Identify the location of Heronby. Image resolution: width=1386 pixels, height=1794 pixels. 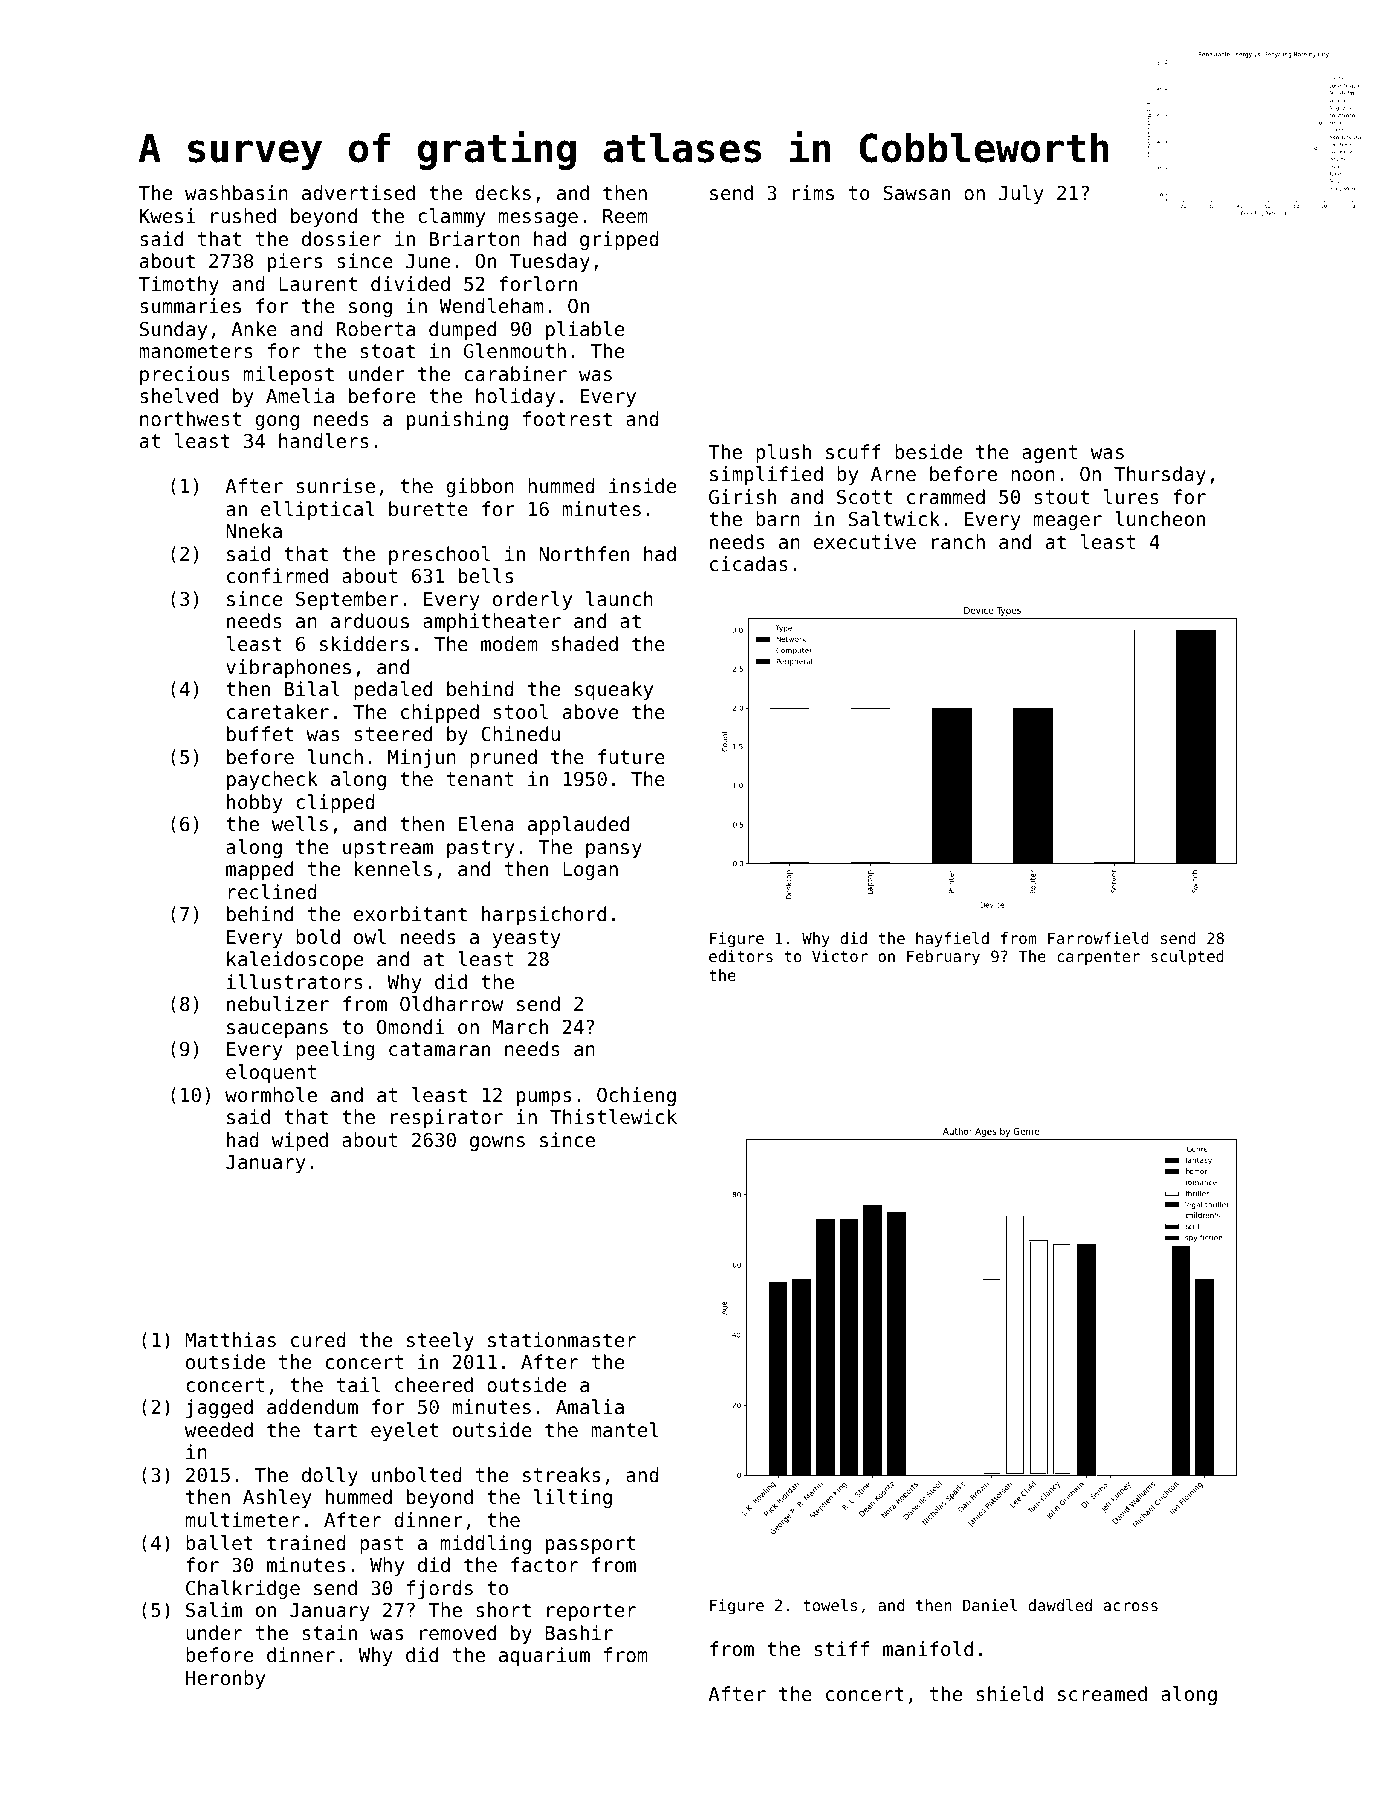
(225, 1679).
